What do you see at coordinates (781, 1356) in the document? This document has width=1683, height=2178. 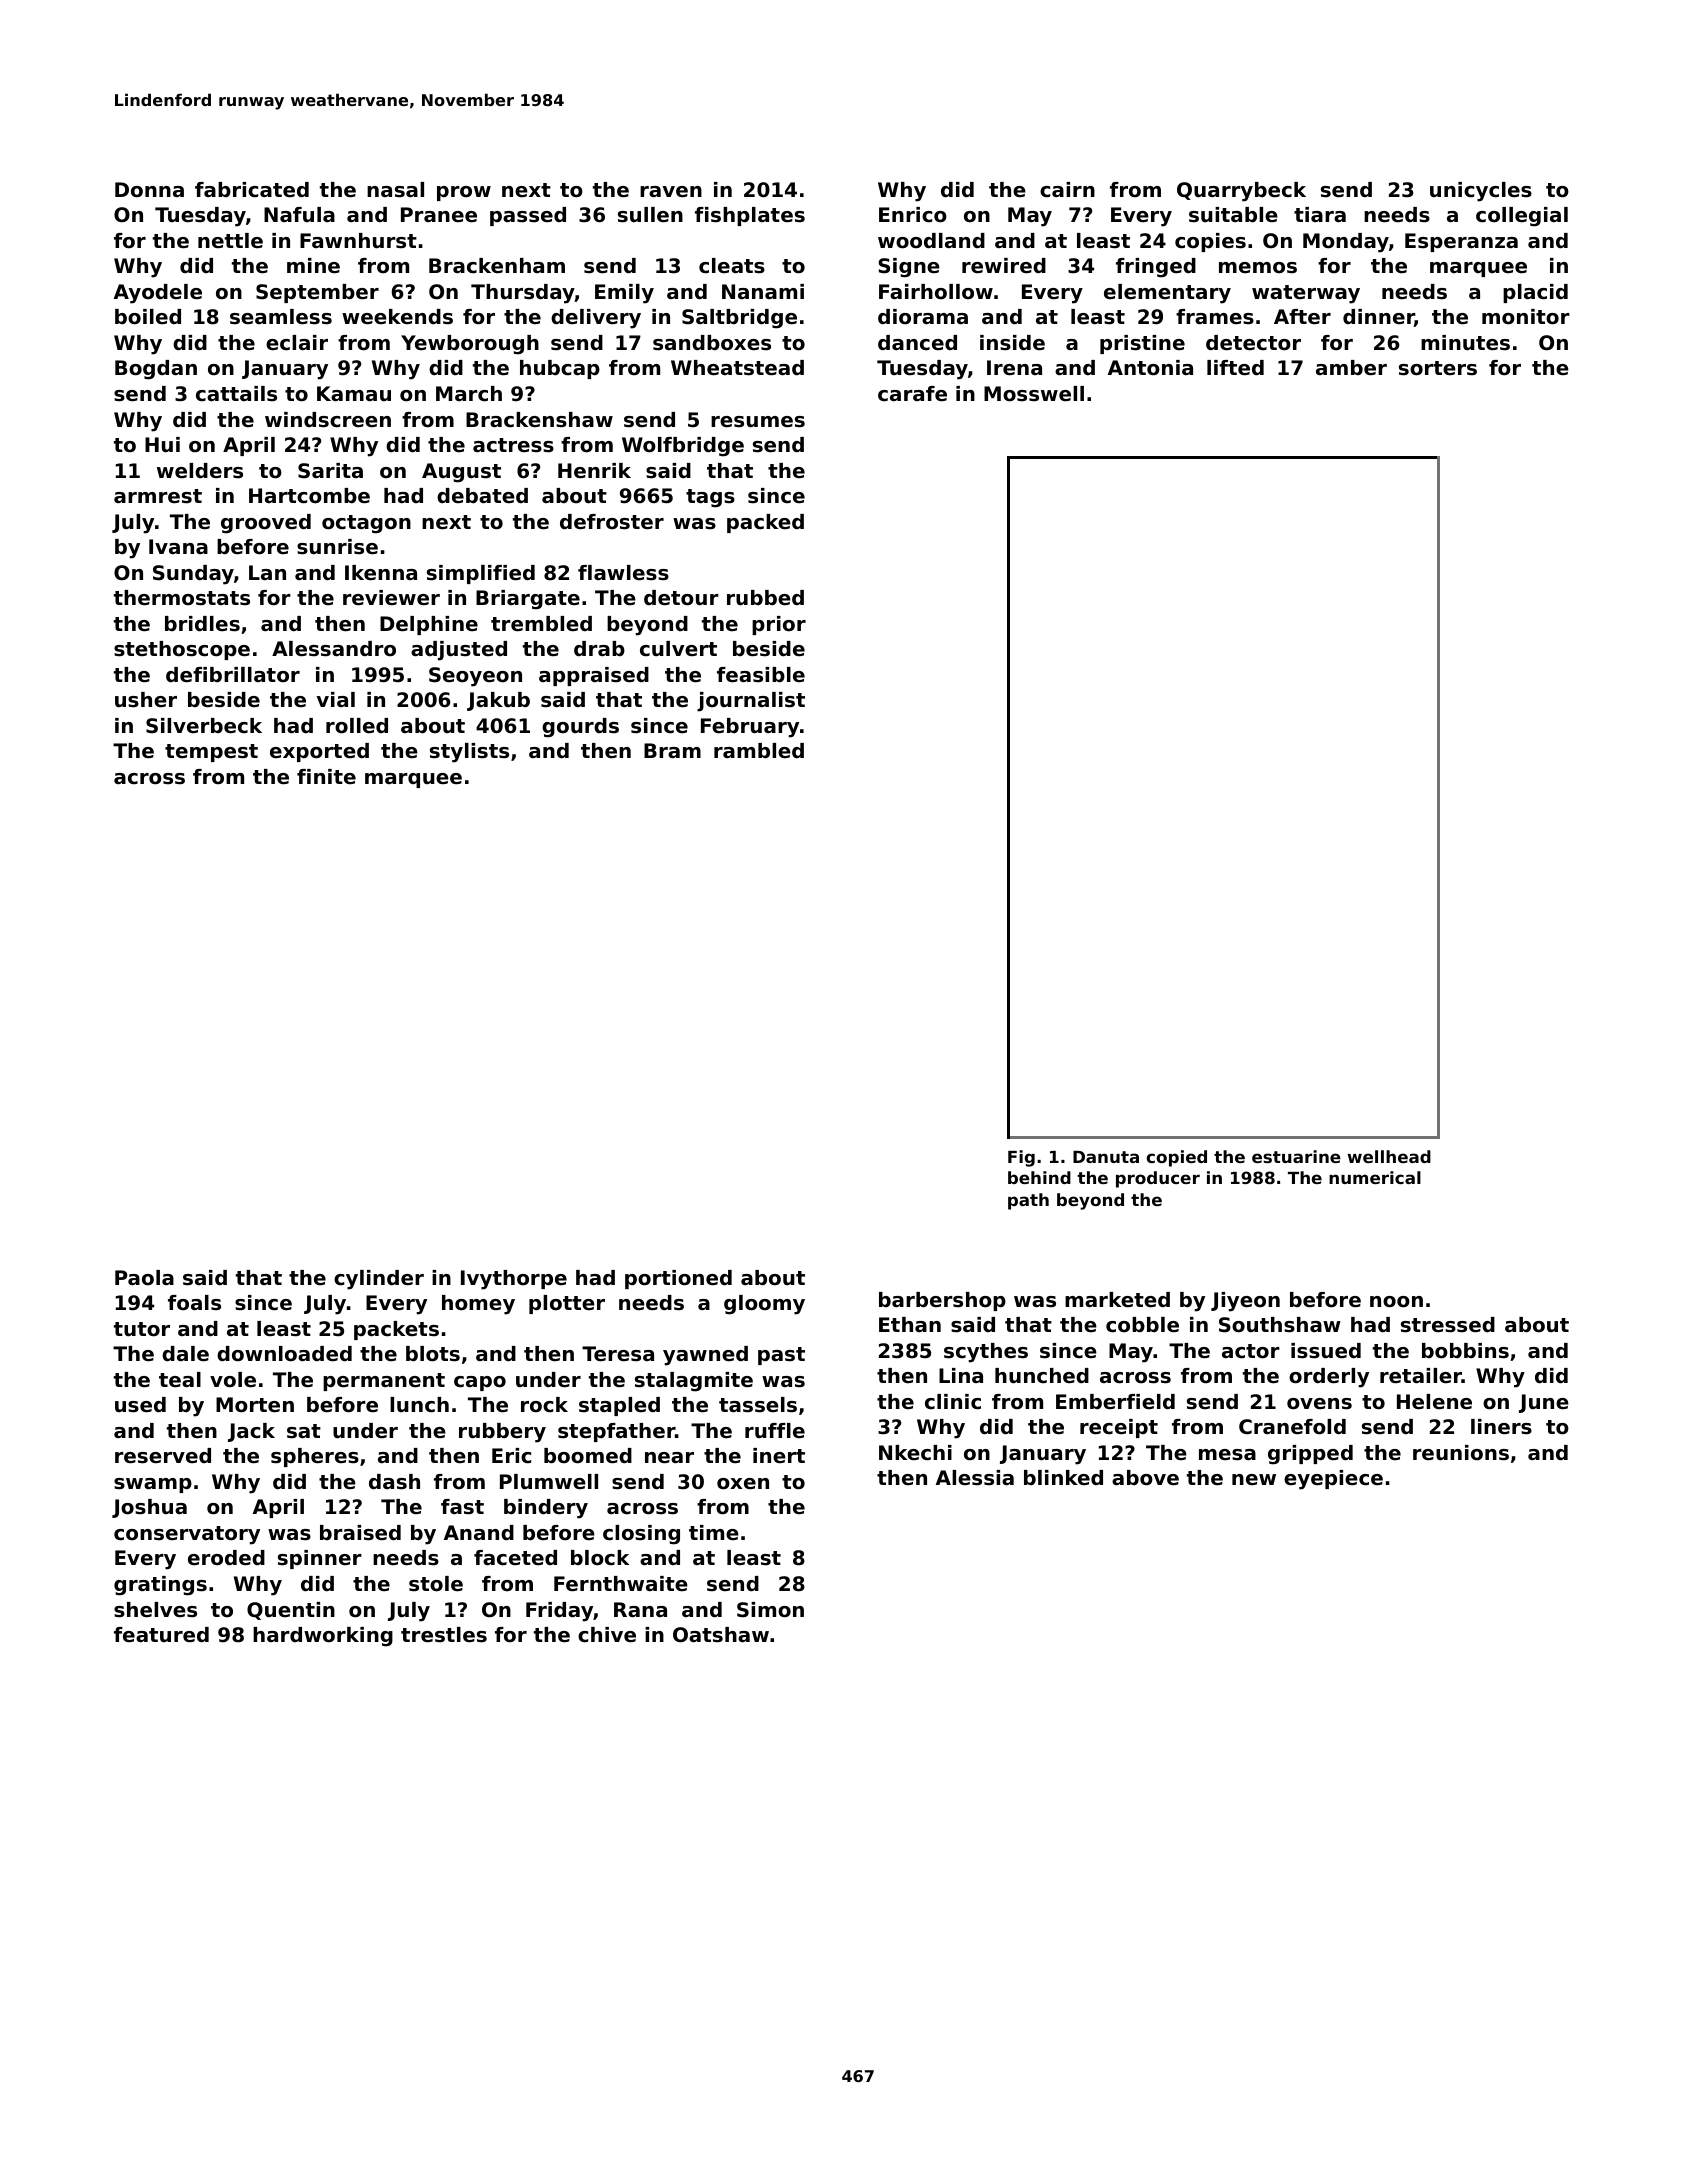 I see `past` at bounding box center [781, 1356].
